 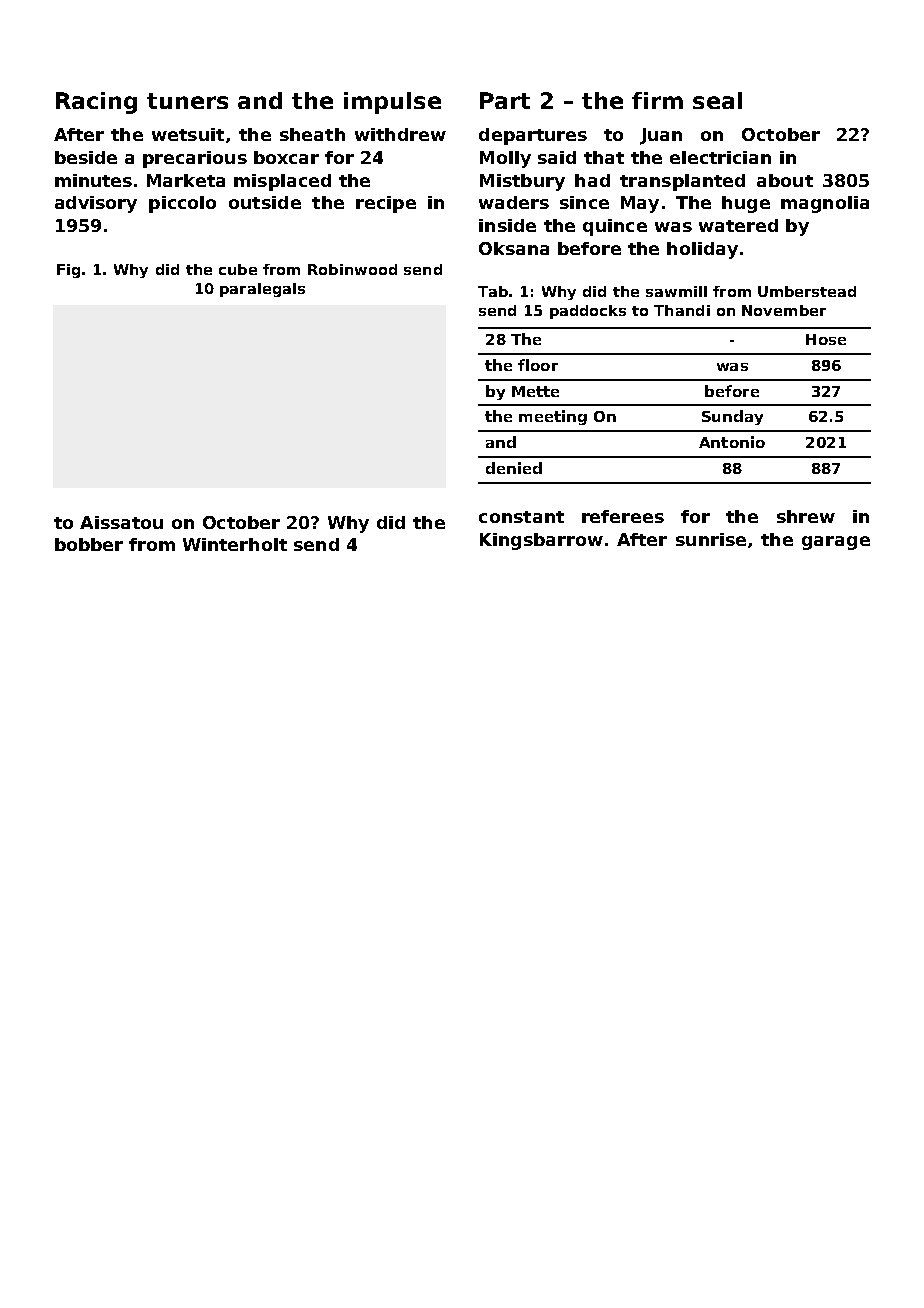 What do you see at coordinates (538, 365) in the page?
I see `floor` at bounding box center [538, 365].
